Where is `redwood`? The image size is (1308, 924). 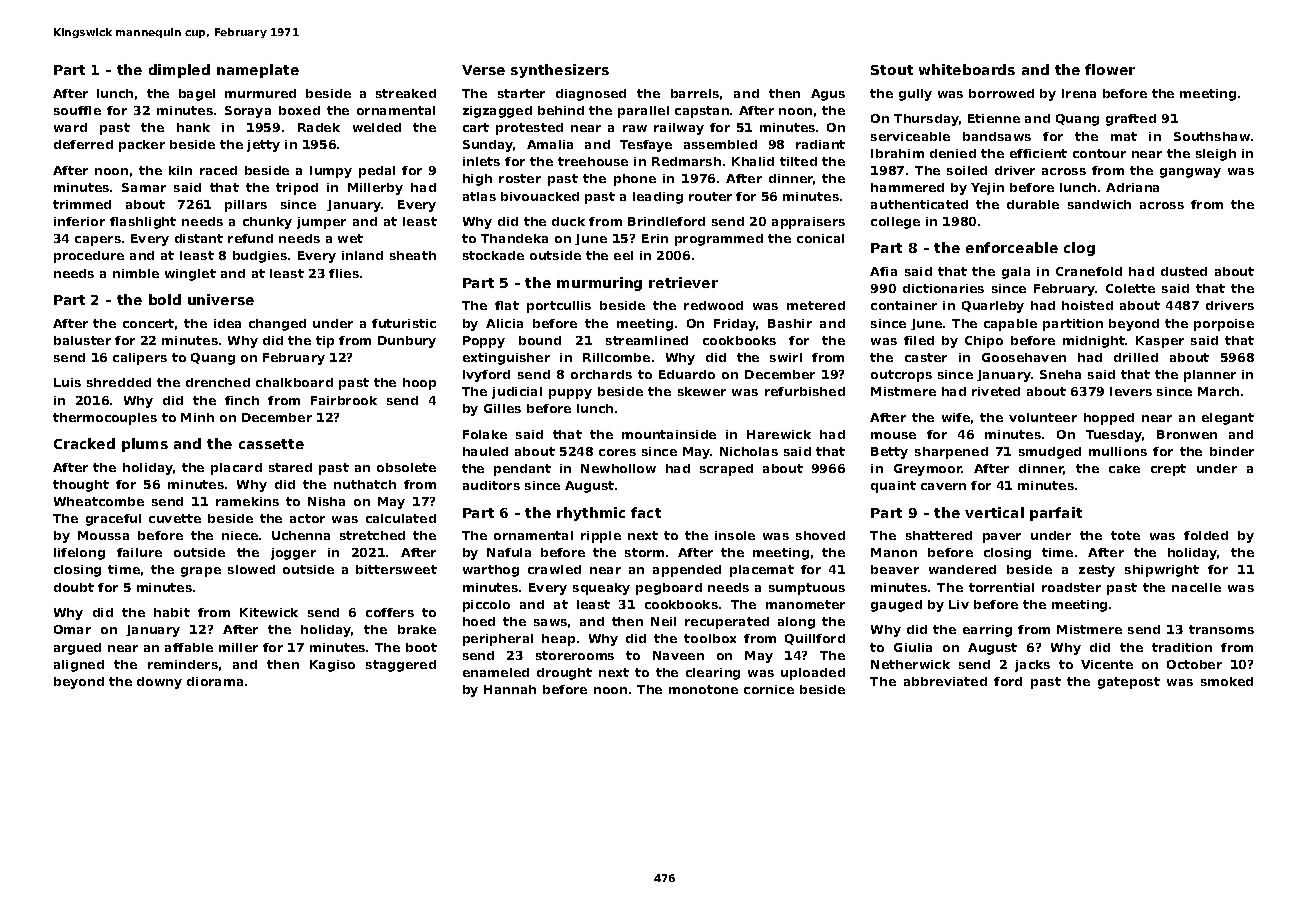 redwood is located at coordinates (713, 305).
